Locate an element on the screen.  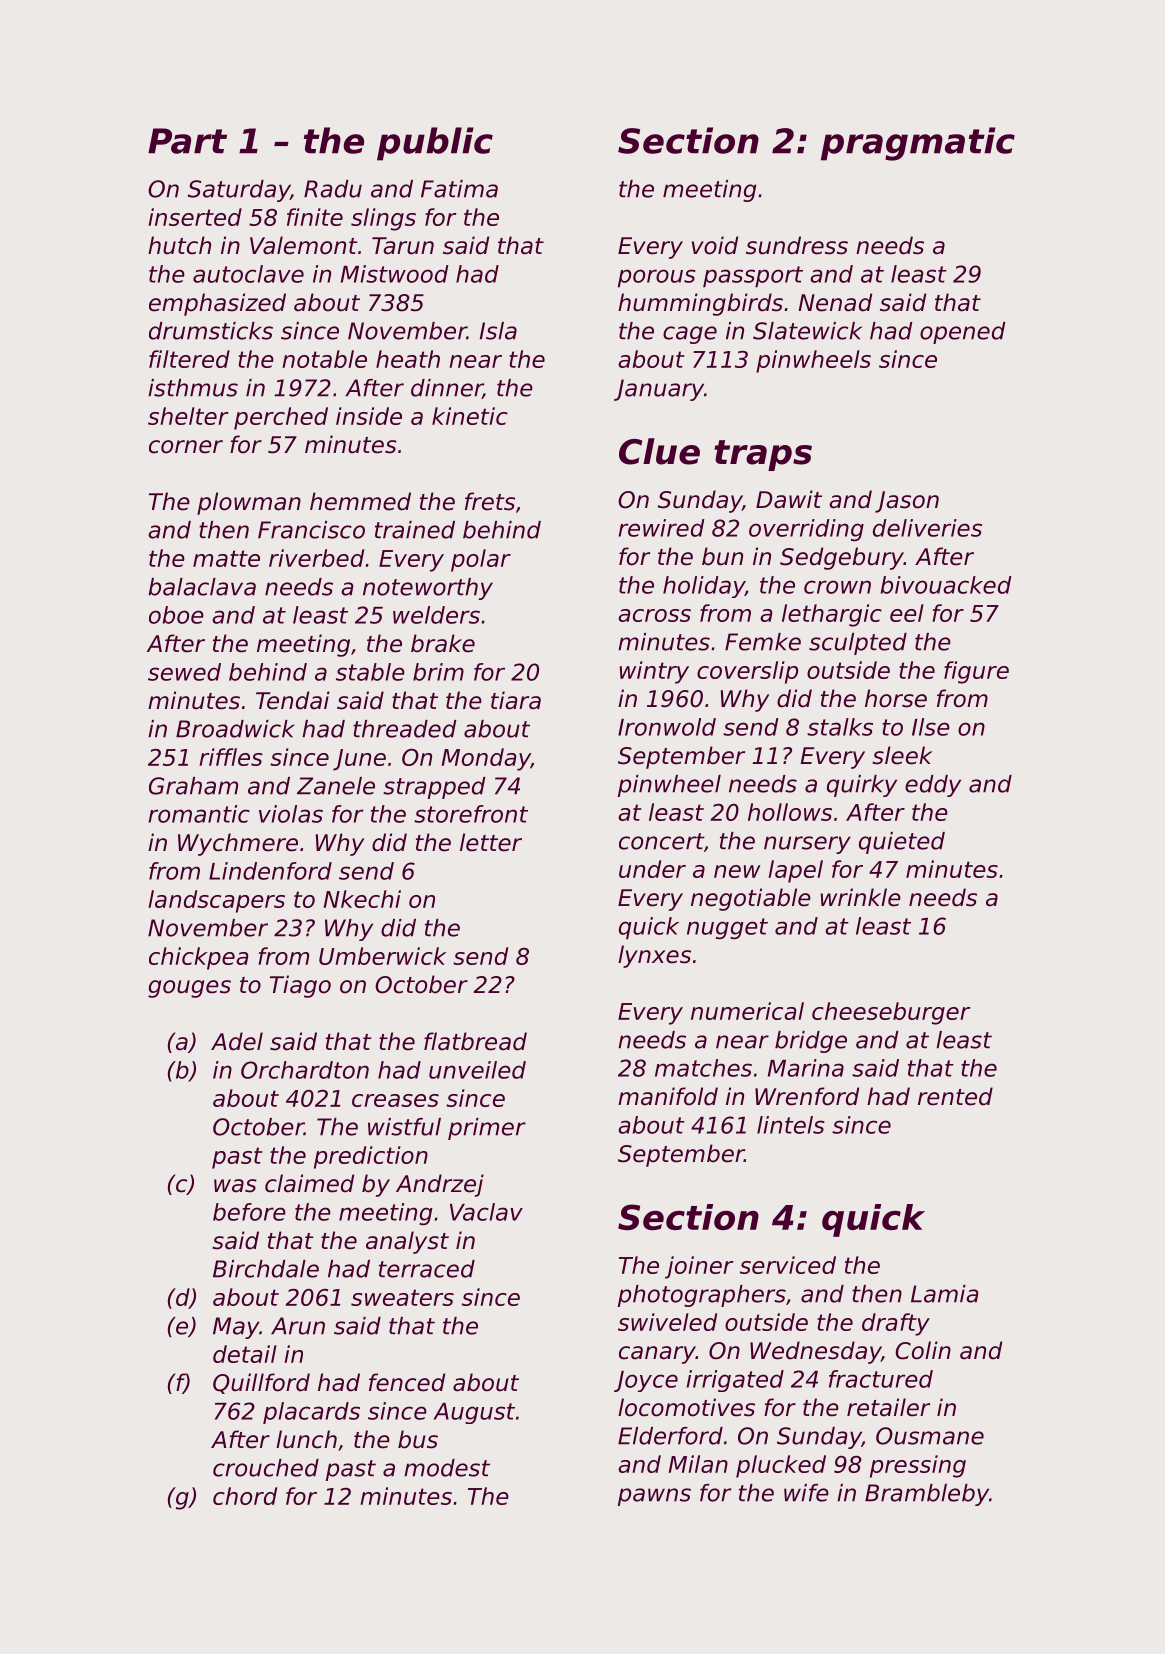
Mistwood is located at coordinates (395, 274).
